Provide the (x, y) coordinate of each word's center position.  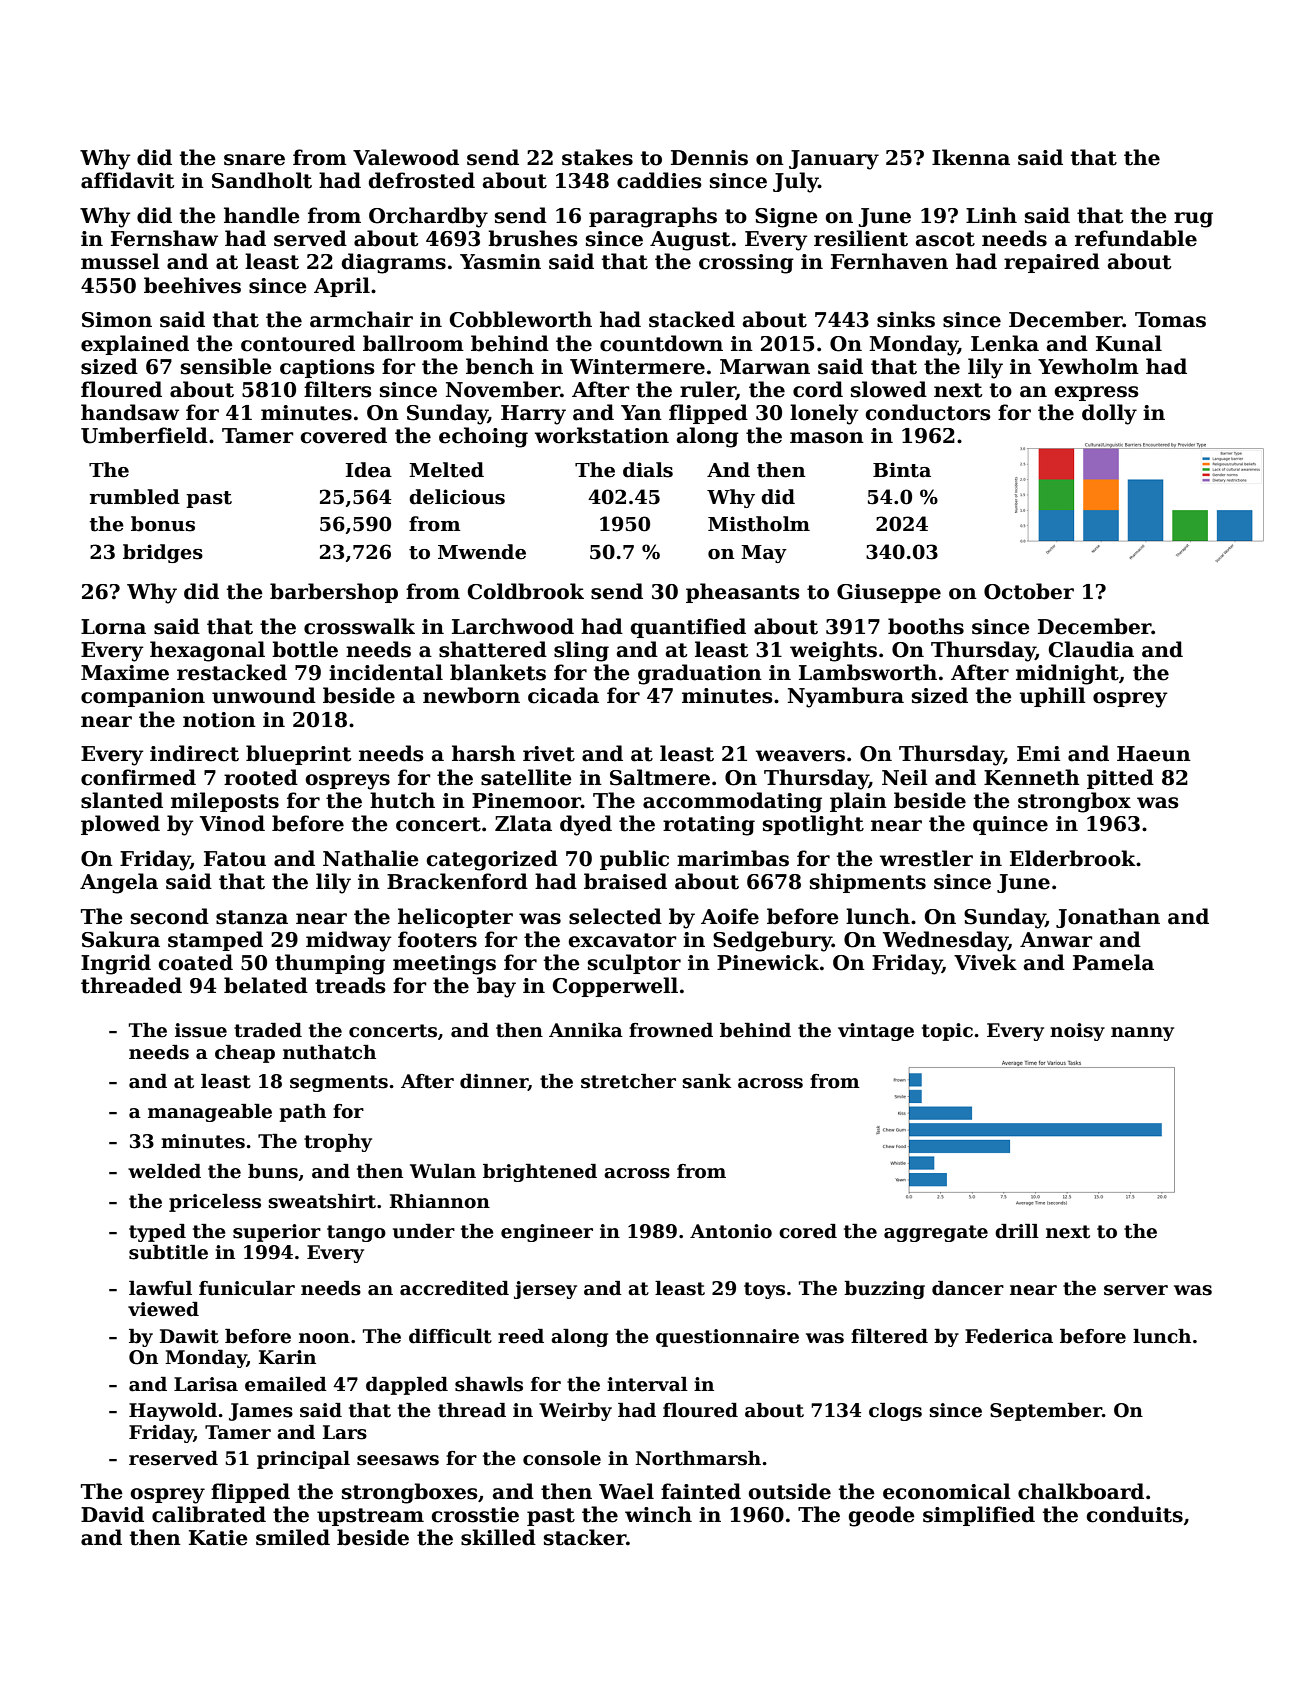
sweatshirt (322, 1201)
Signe (786, 218)
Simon (117, 320)
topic (947, 1032)
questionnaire (727, 1338)
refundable (1136, 238)
